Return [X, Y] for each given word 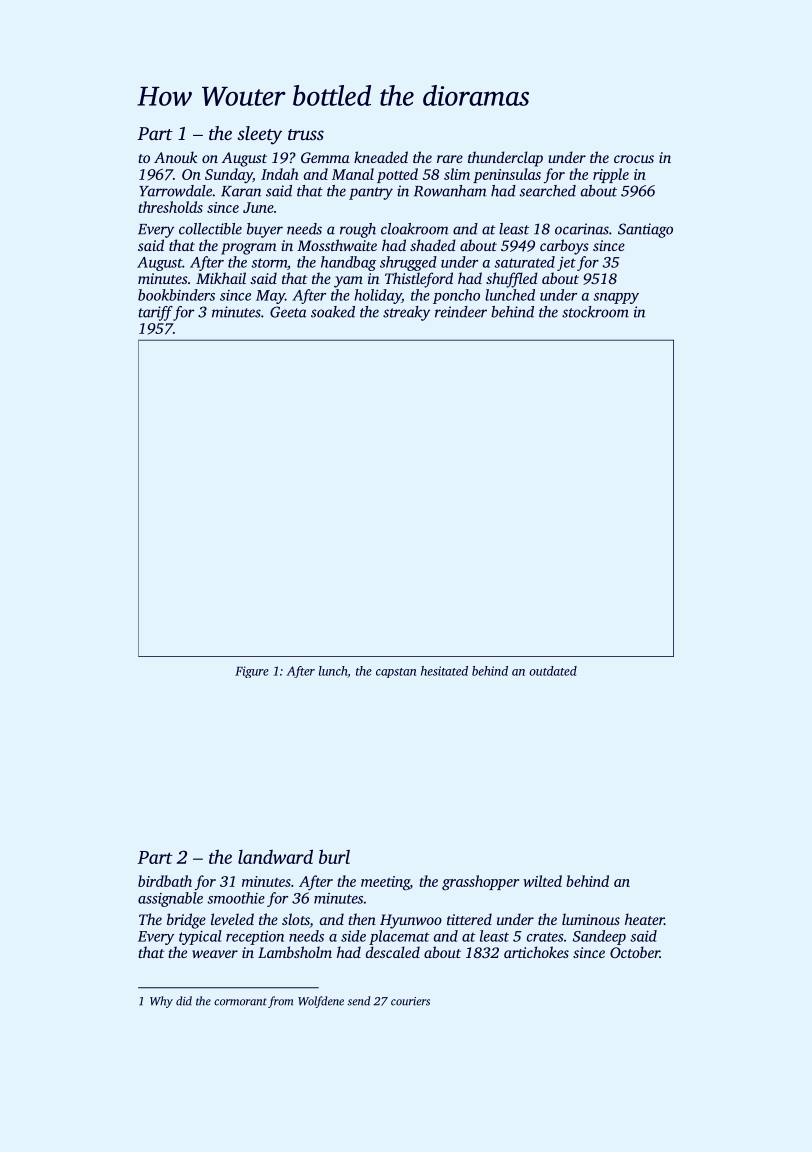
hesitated [444, 671]
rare [450, 159]
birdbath [165, 881]
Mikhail [221, 278]
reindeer [461, 312]
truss [306, 134]
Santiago [645, 230]
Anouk [175, 157]
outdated [553, 671]
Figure [252, 672]
